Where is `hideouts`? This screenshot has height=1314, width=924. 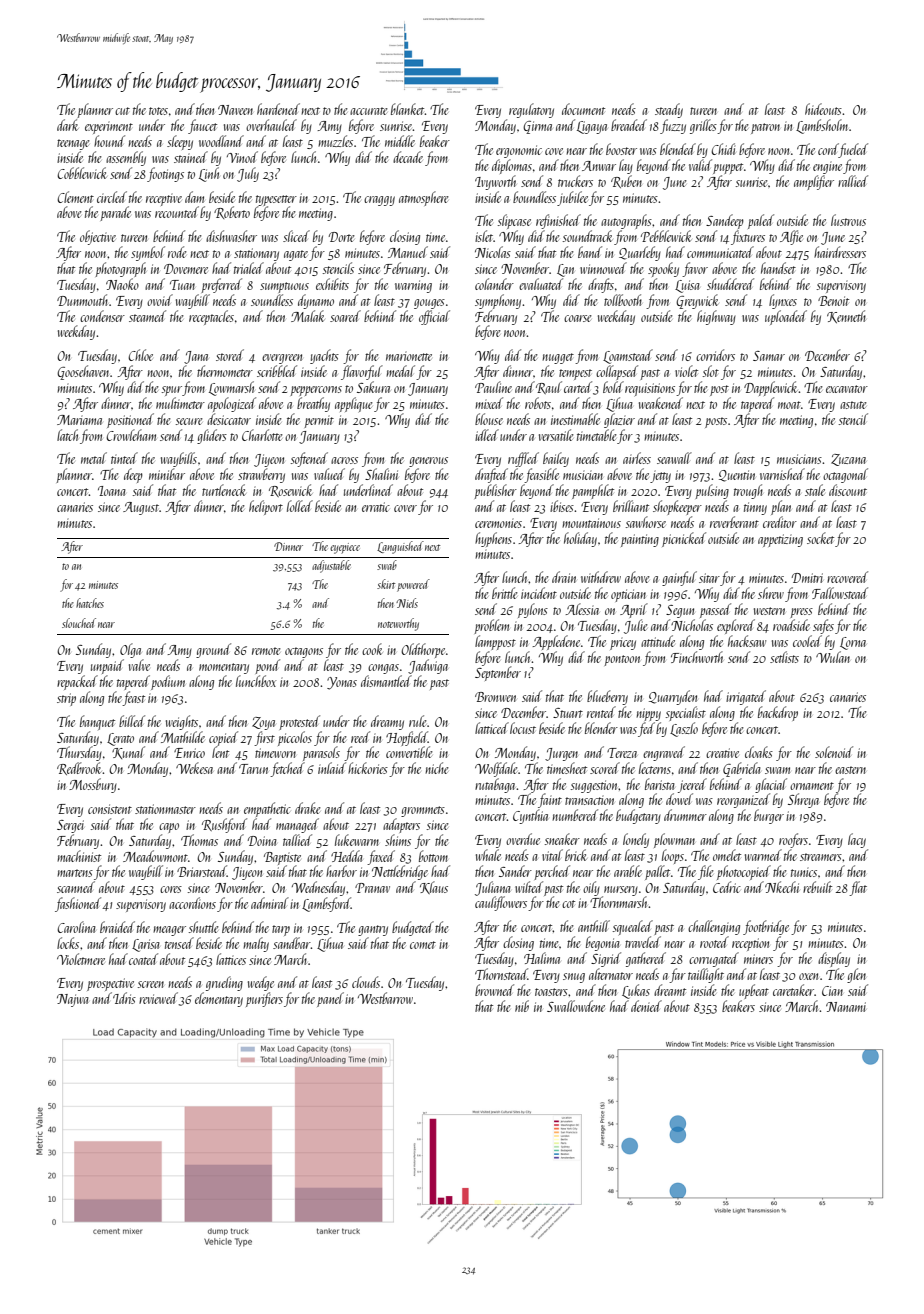
hideouts is located at coordinates (823, 109).
